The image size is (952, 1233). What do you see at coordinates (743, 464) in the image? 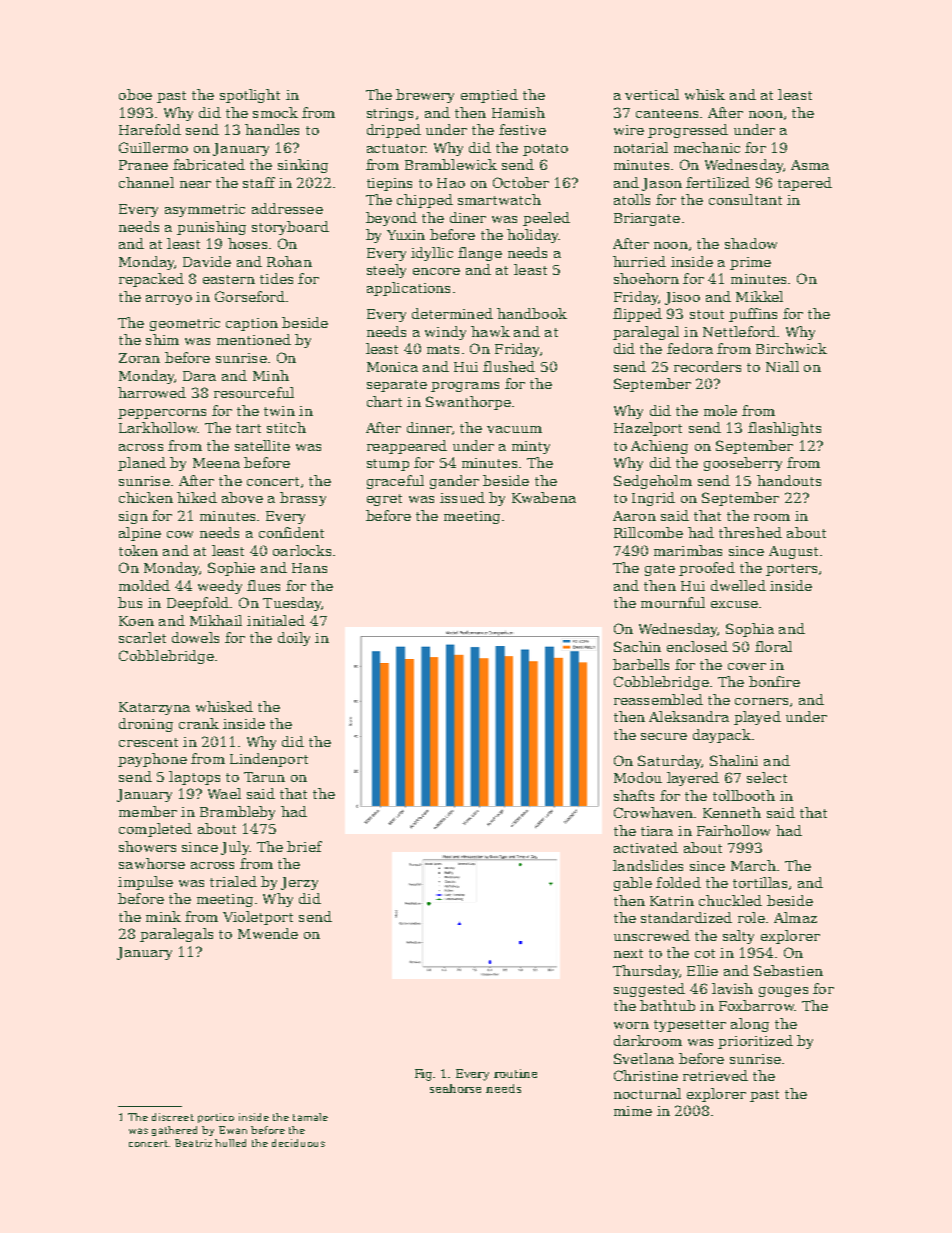
I see `gooseberry` at bounding box center [743, 464].
